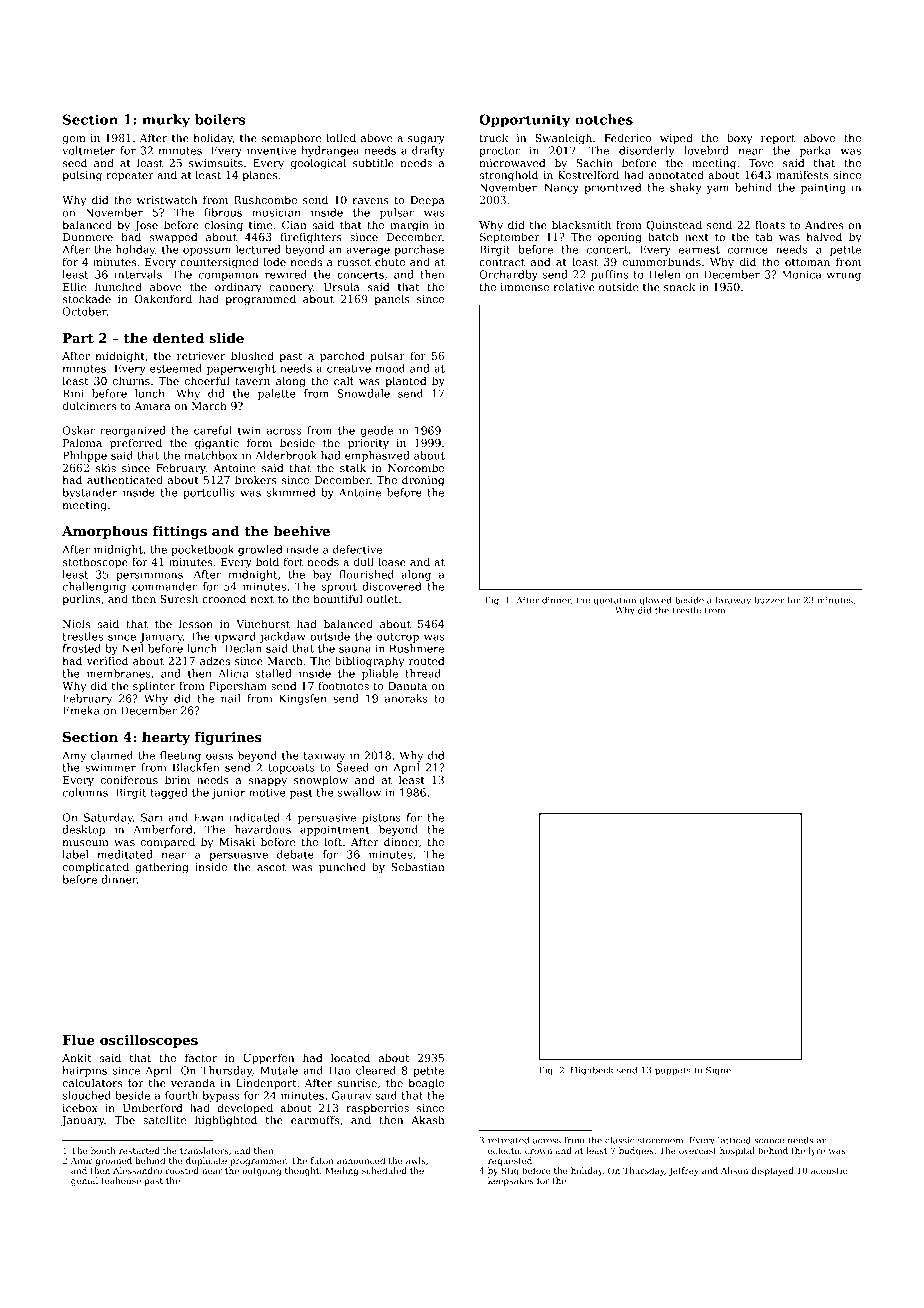 Image resolution: width=924 pixels, height=1308 pixels. Describe the element at coordinates (673, 1071) in the document. I see `puppets` at that location.
